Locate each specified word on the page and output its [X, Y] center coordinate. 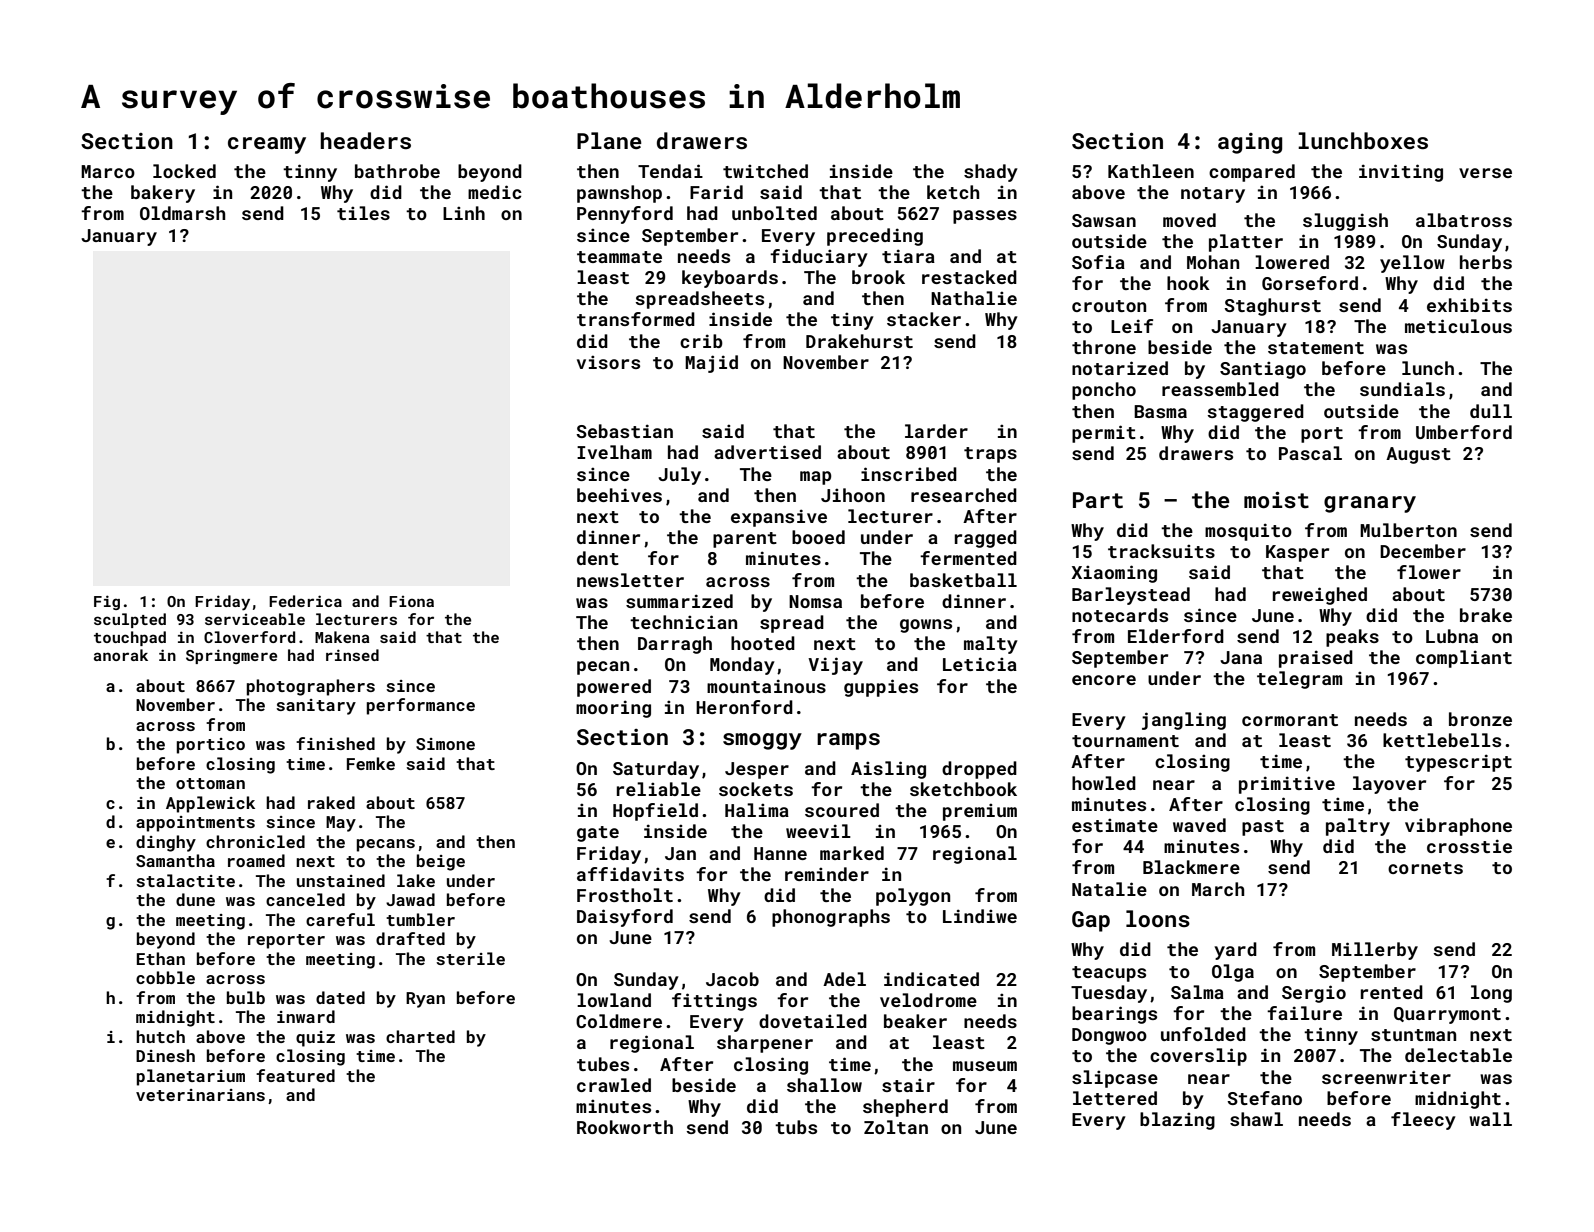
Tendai [670, 171]
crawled [614, 1085]
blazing [1177, 1121]
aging [1250, 143]
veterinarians [200, 1095]
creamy [267, 145]
